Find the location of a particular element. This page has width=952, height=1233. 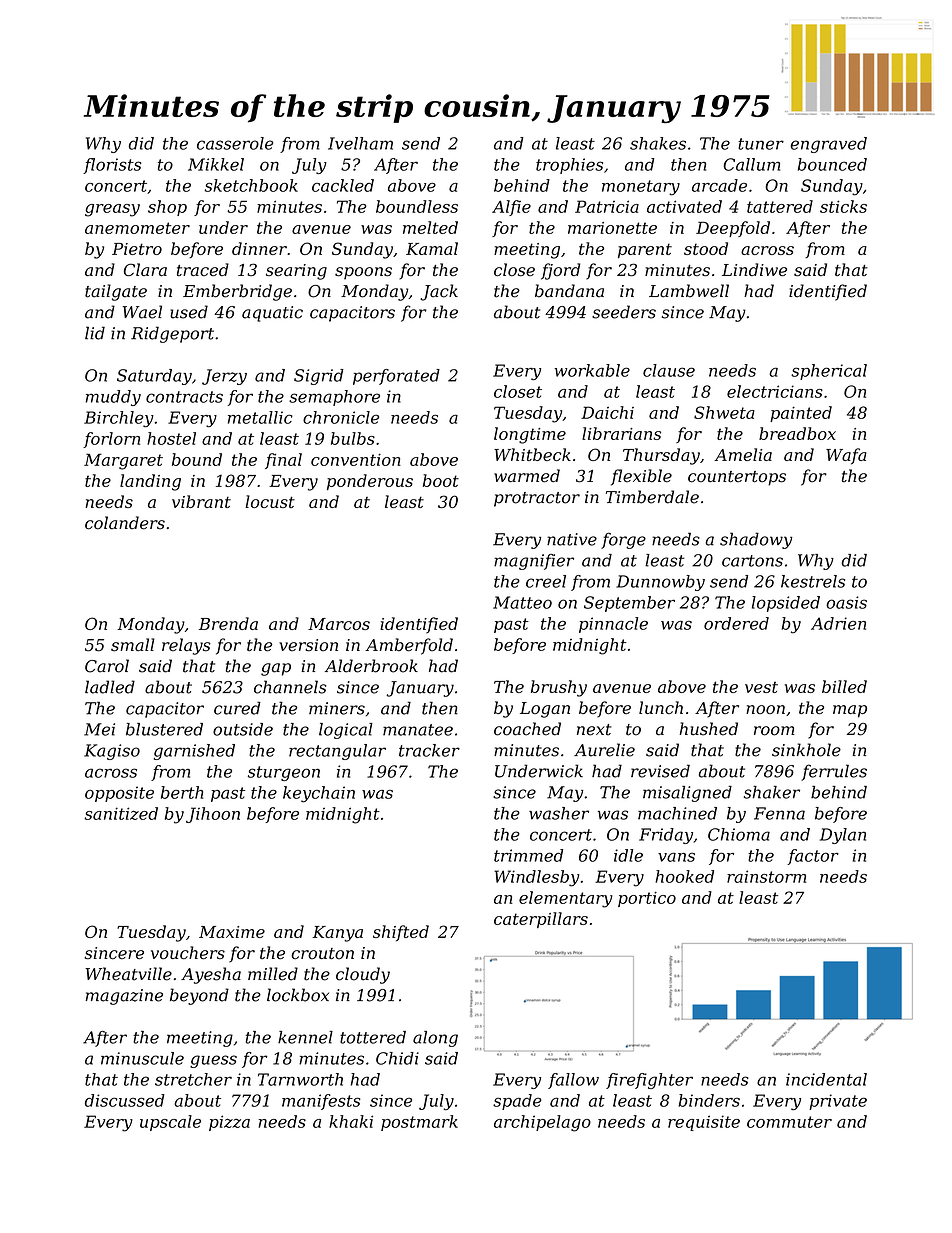

caterpillars is located at coordinates (541, 920).
